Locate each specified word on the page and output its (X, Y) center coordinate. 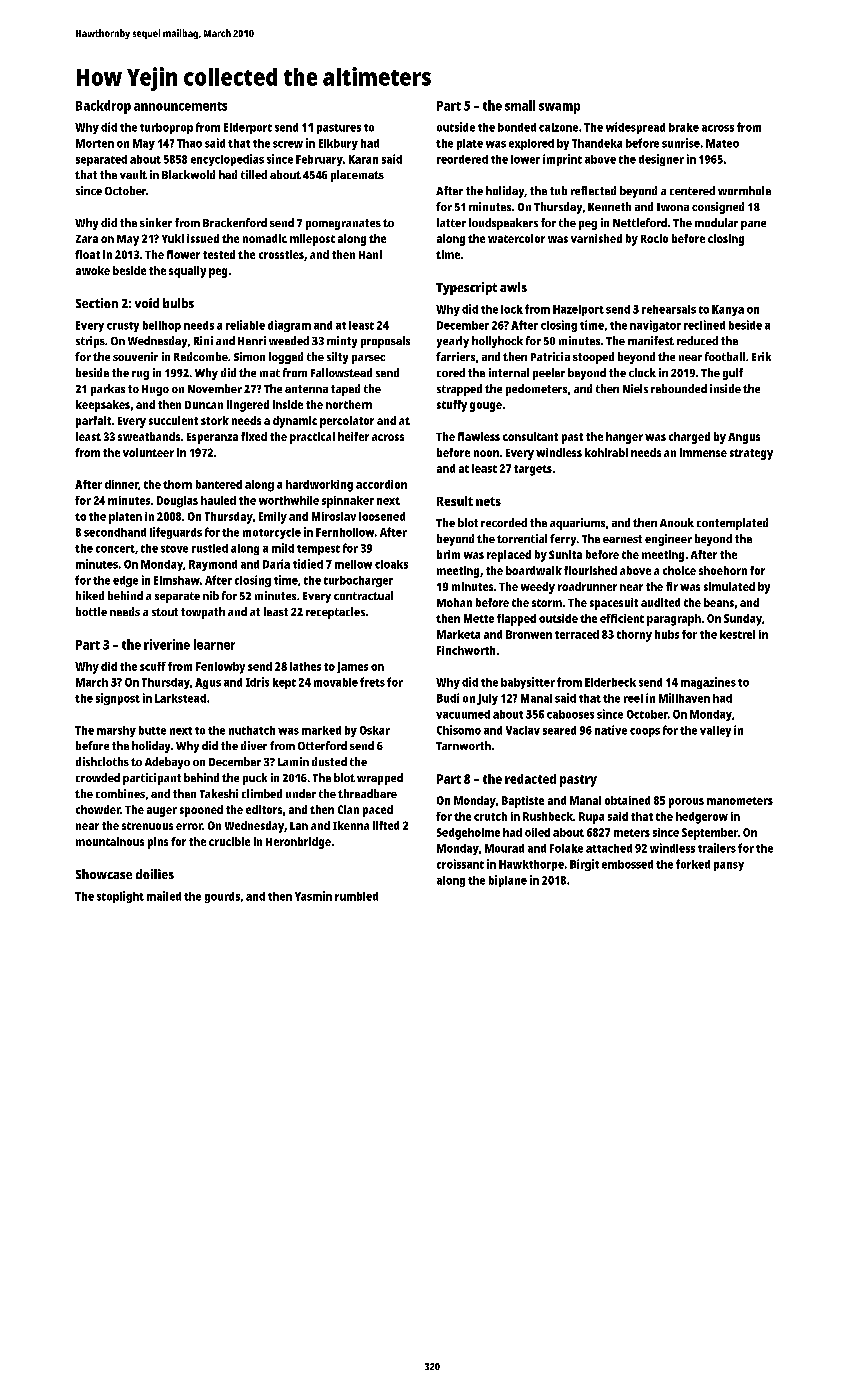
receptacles (335, 613)
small (520, 105)
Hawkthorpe (531, 865)
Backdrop (103, 107)
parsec (368, 359)
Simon (249, 356)
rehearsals (669, 309)
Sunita (565, 554)
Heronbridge (298, 843)
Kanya (728, 310)
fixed (254, 436)
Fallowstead (341, 372)
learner (214, 644)
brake (684, 127)
